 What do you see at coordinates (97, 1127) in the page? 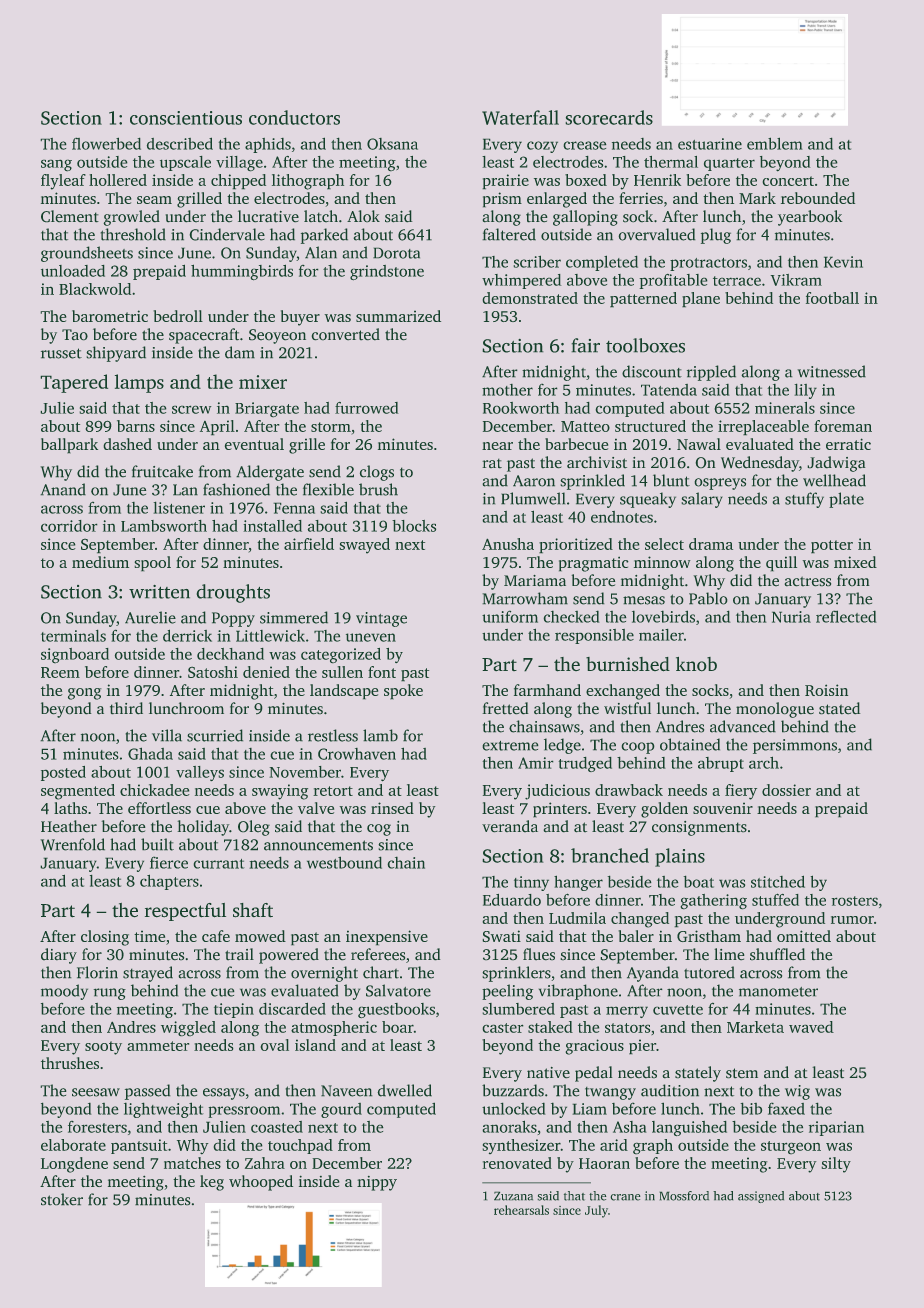
I see `foresters` at bounding box center [97, 1127].
